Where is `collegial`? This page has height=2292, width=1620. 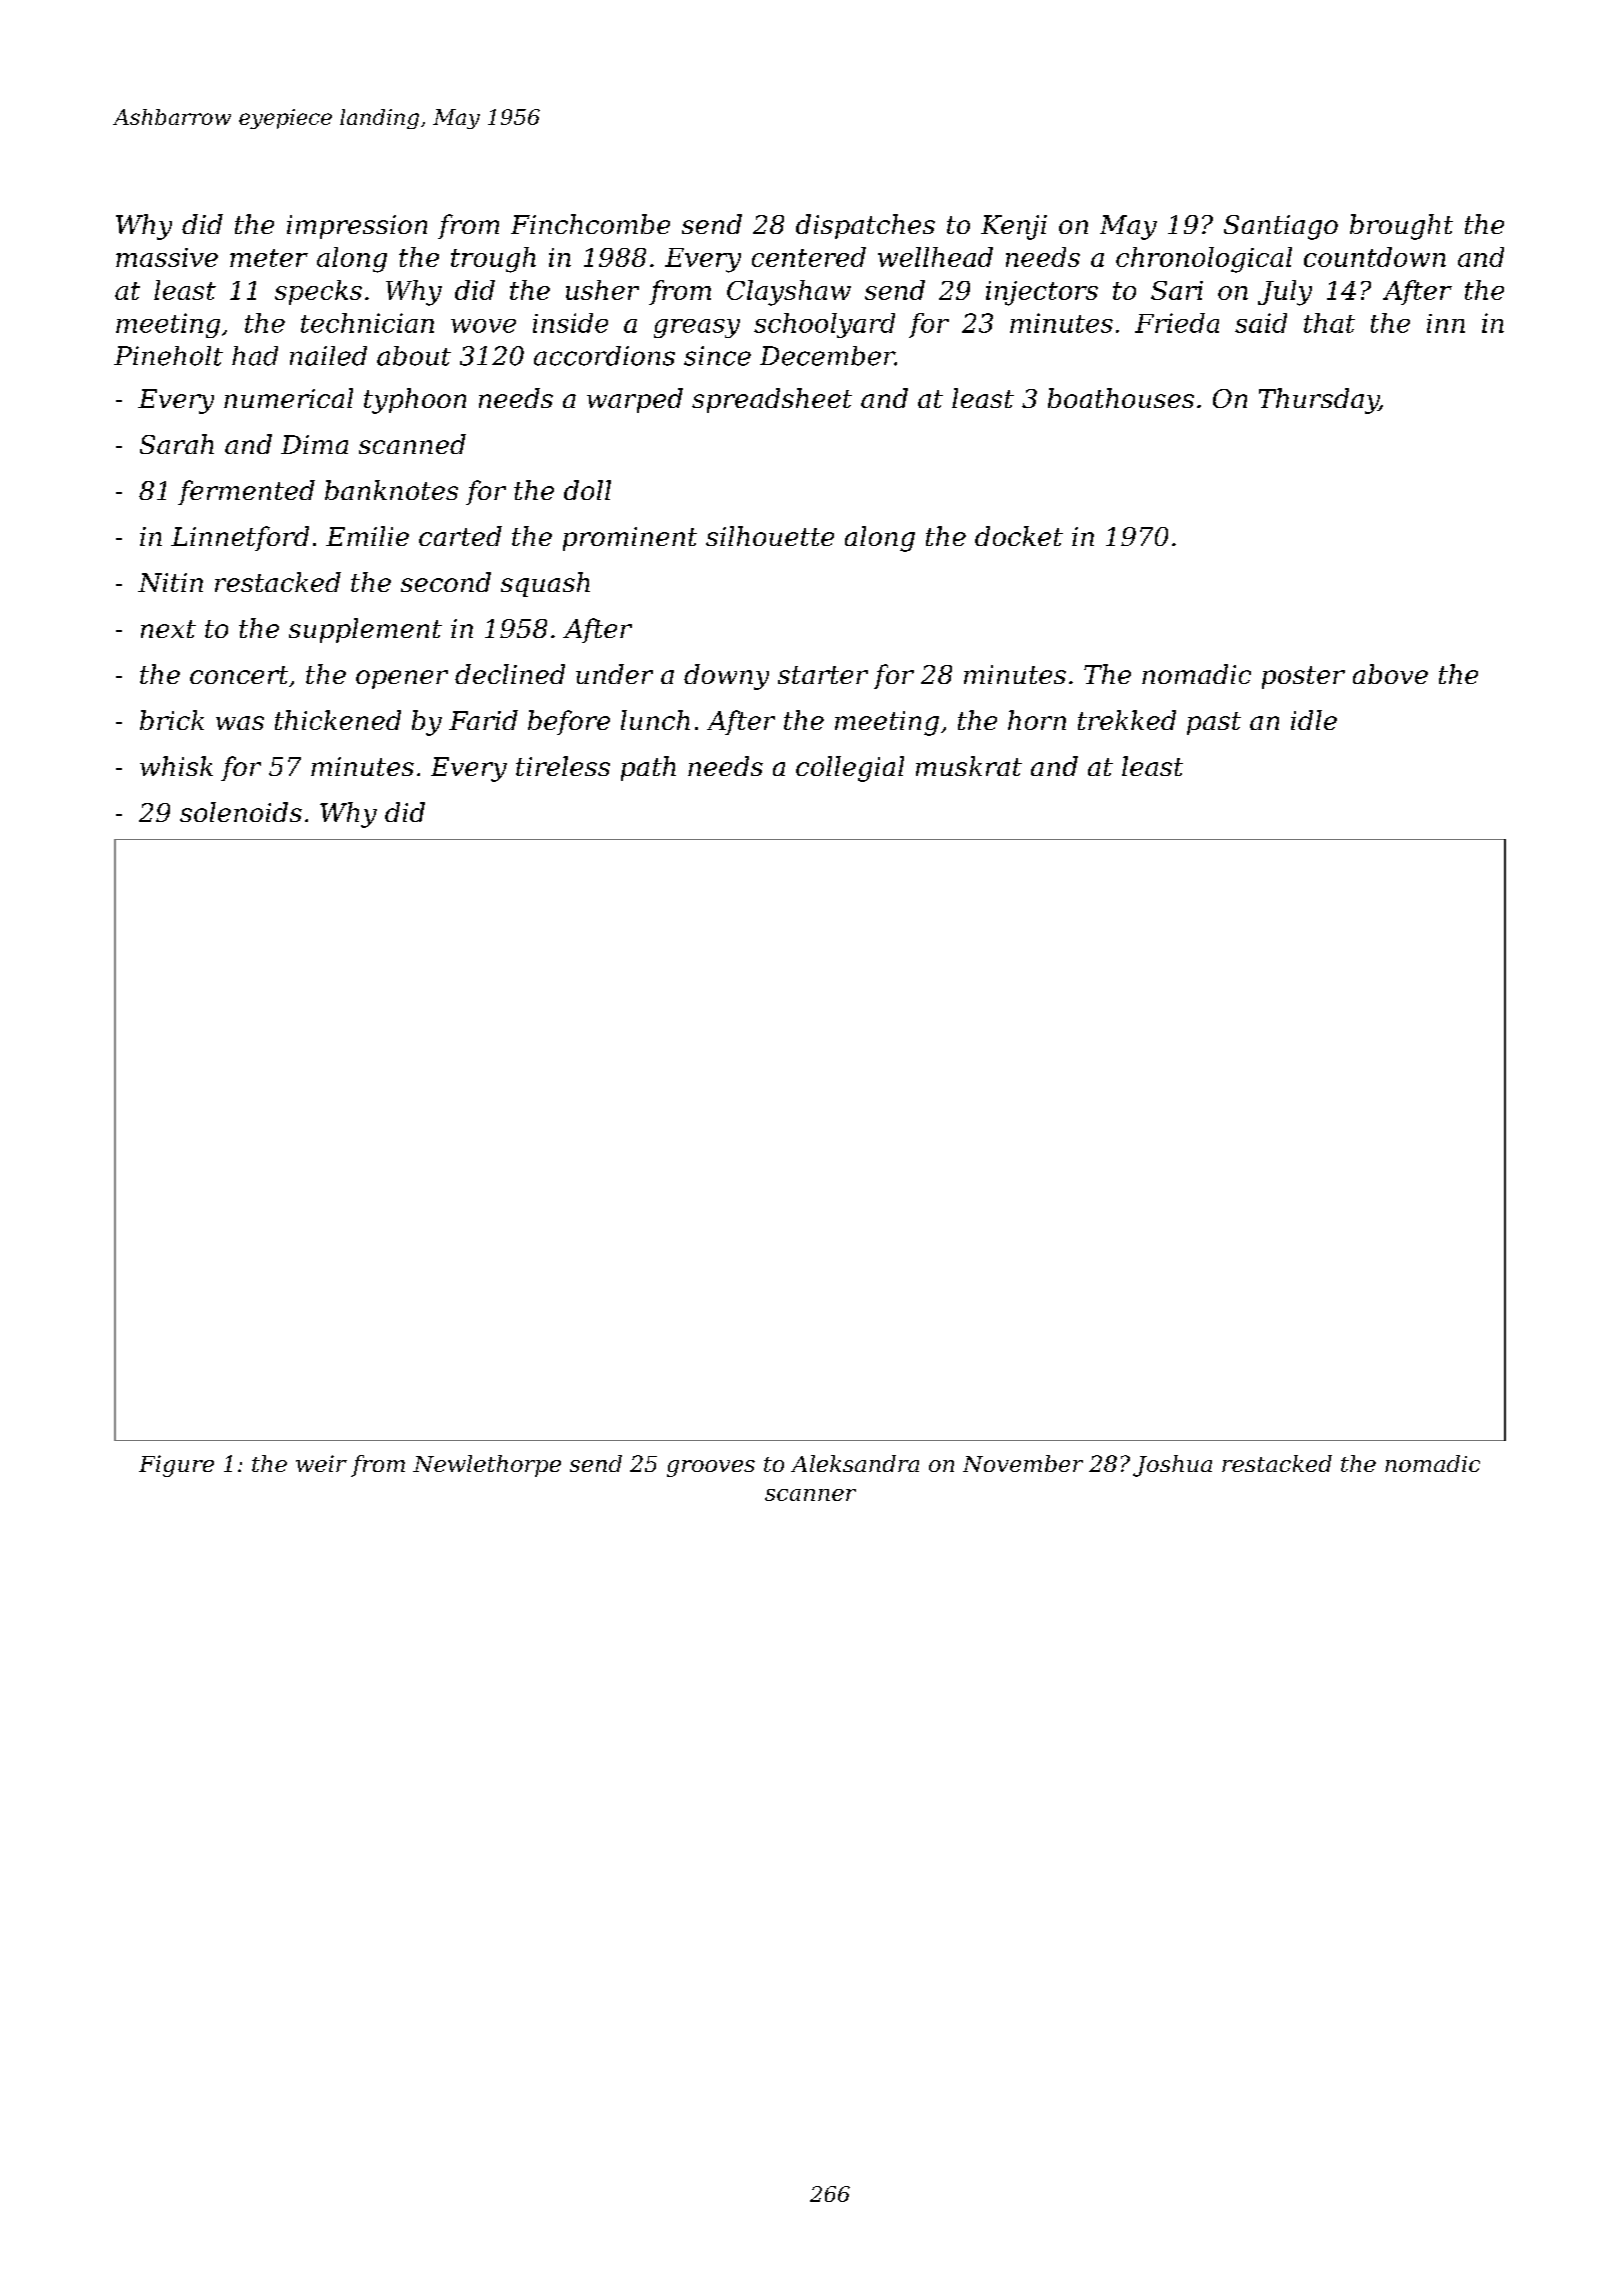
collegial is located at coordinates (850, 769).
